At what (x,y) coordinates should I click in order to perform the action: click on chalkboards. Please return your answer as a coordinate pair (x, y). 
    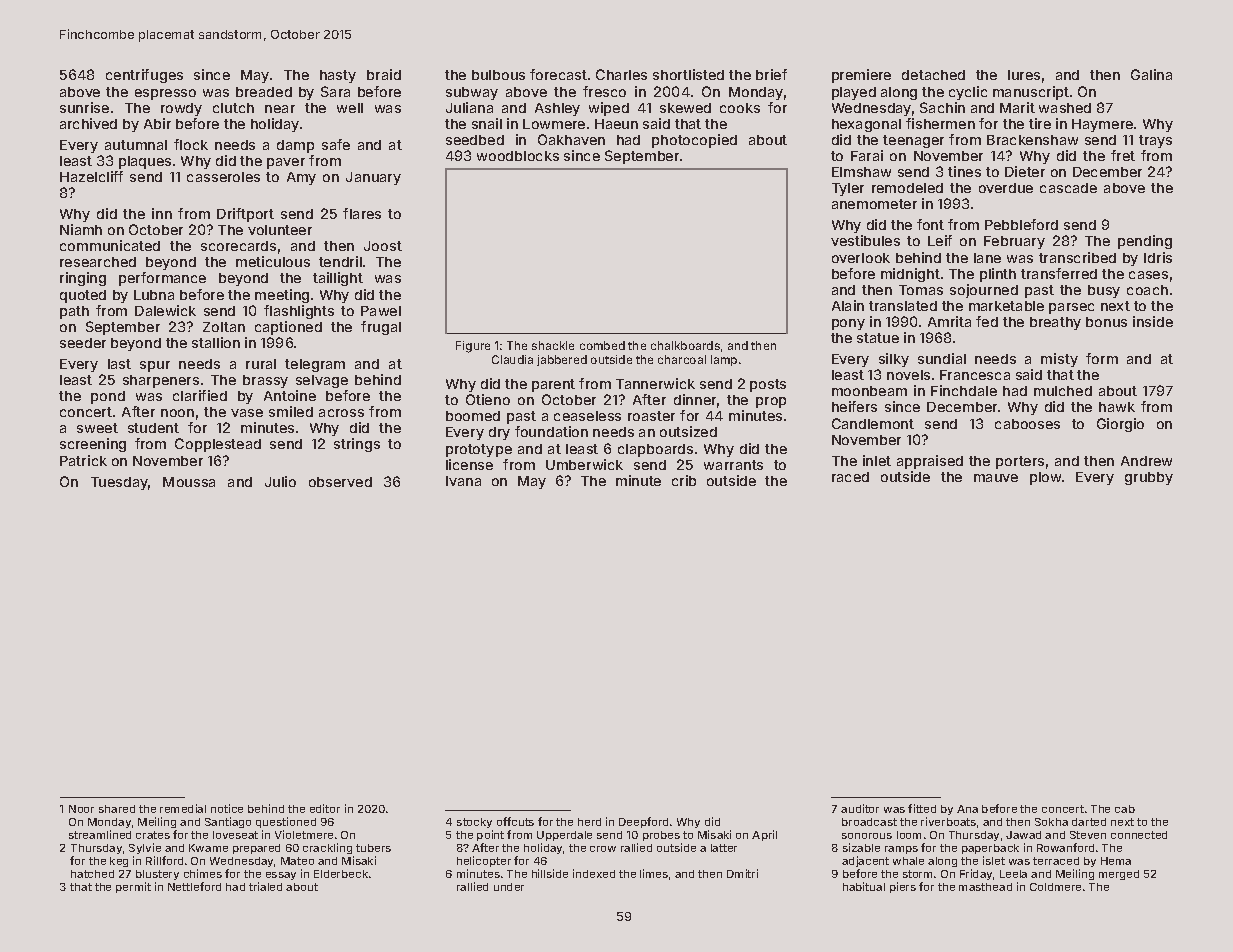
    Looking at the image, I should click on (685, 345).
